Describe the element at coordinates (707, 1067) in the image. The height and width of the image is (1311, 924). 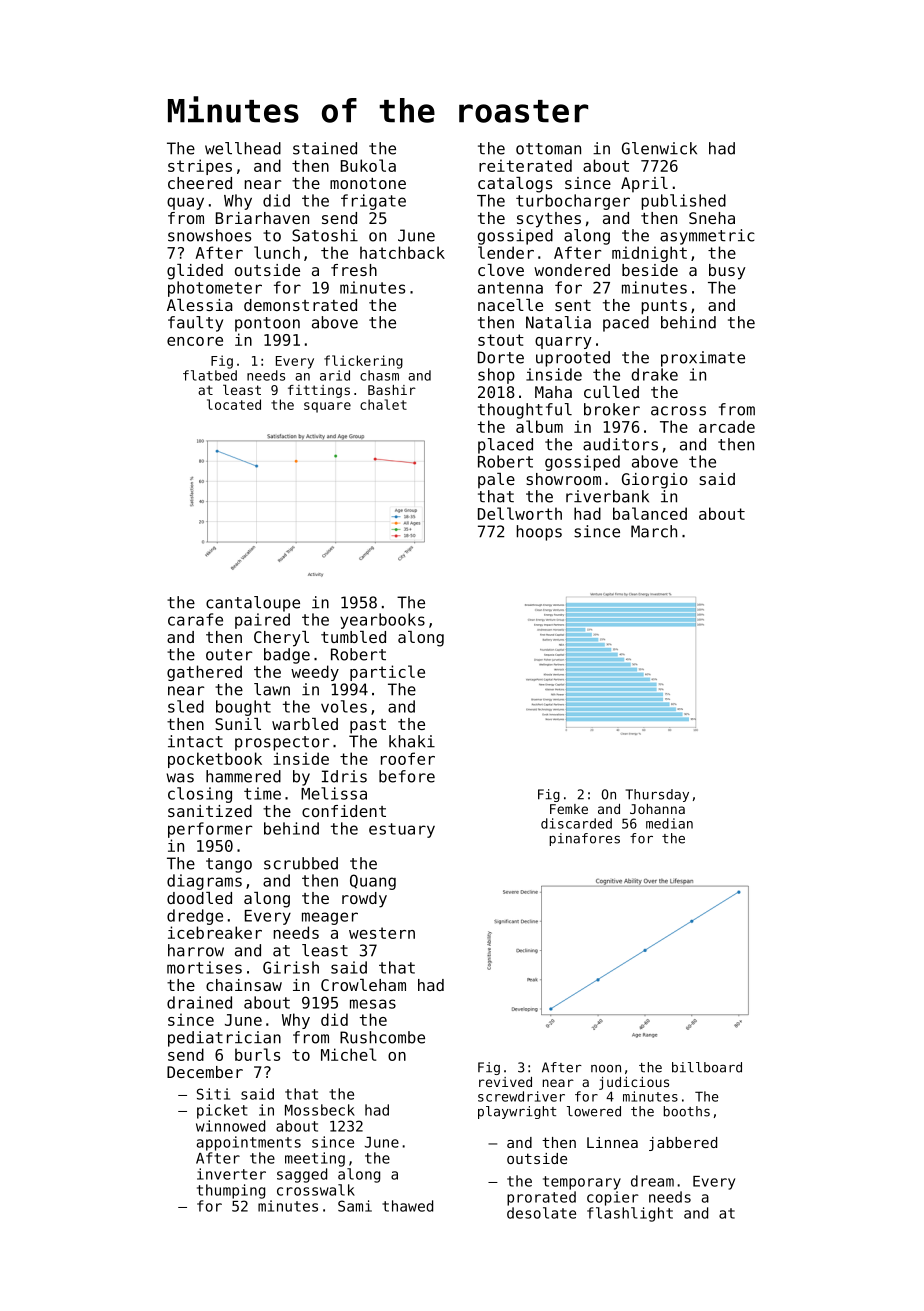
I see `billboard` at that location.
